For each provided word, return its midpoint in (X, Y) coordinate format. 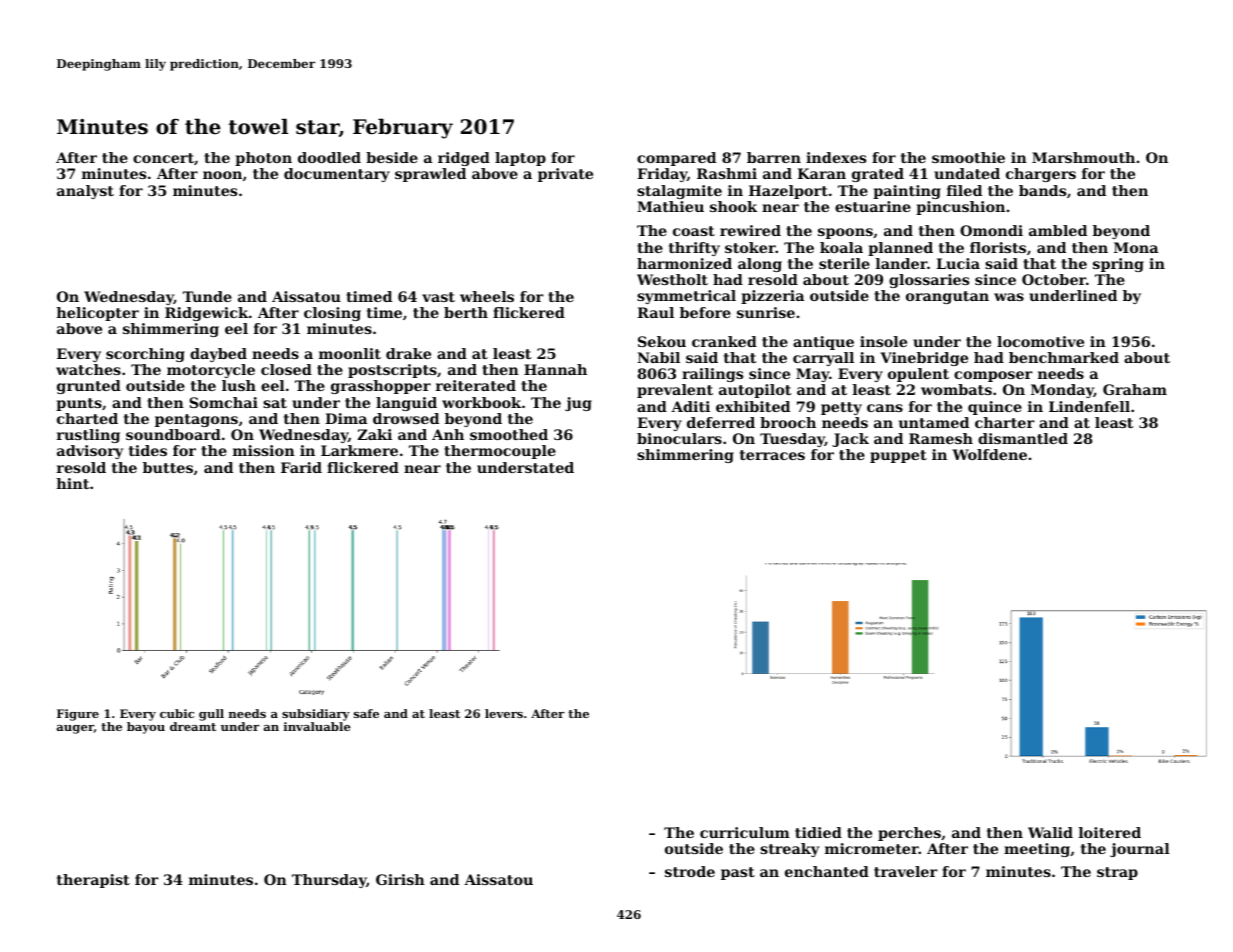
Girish (400, 879)
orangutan (947, 297)
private (565, 175)
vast (438, 297)
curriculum (745, 832)
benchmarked (1064, 357)
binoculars (679, 438)
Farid (301, 467)
